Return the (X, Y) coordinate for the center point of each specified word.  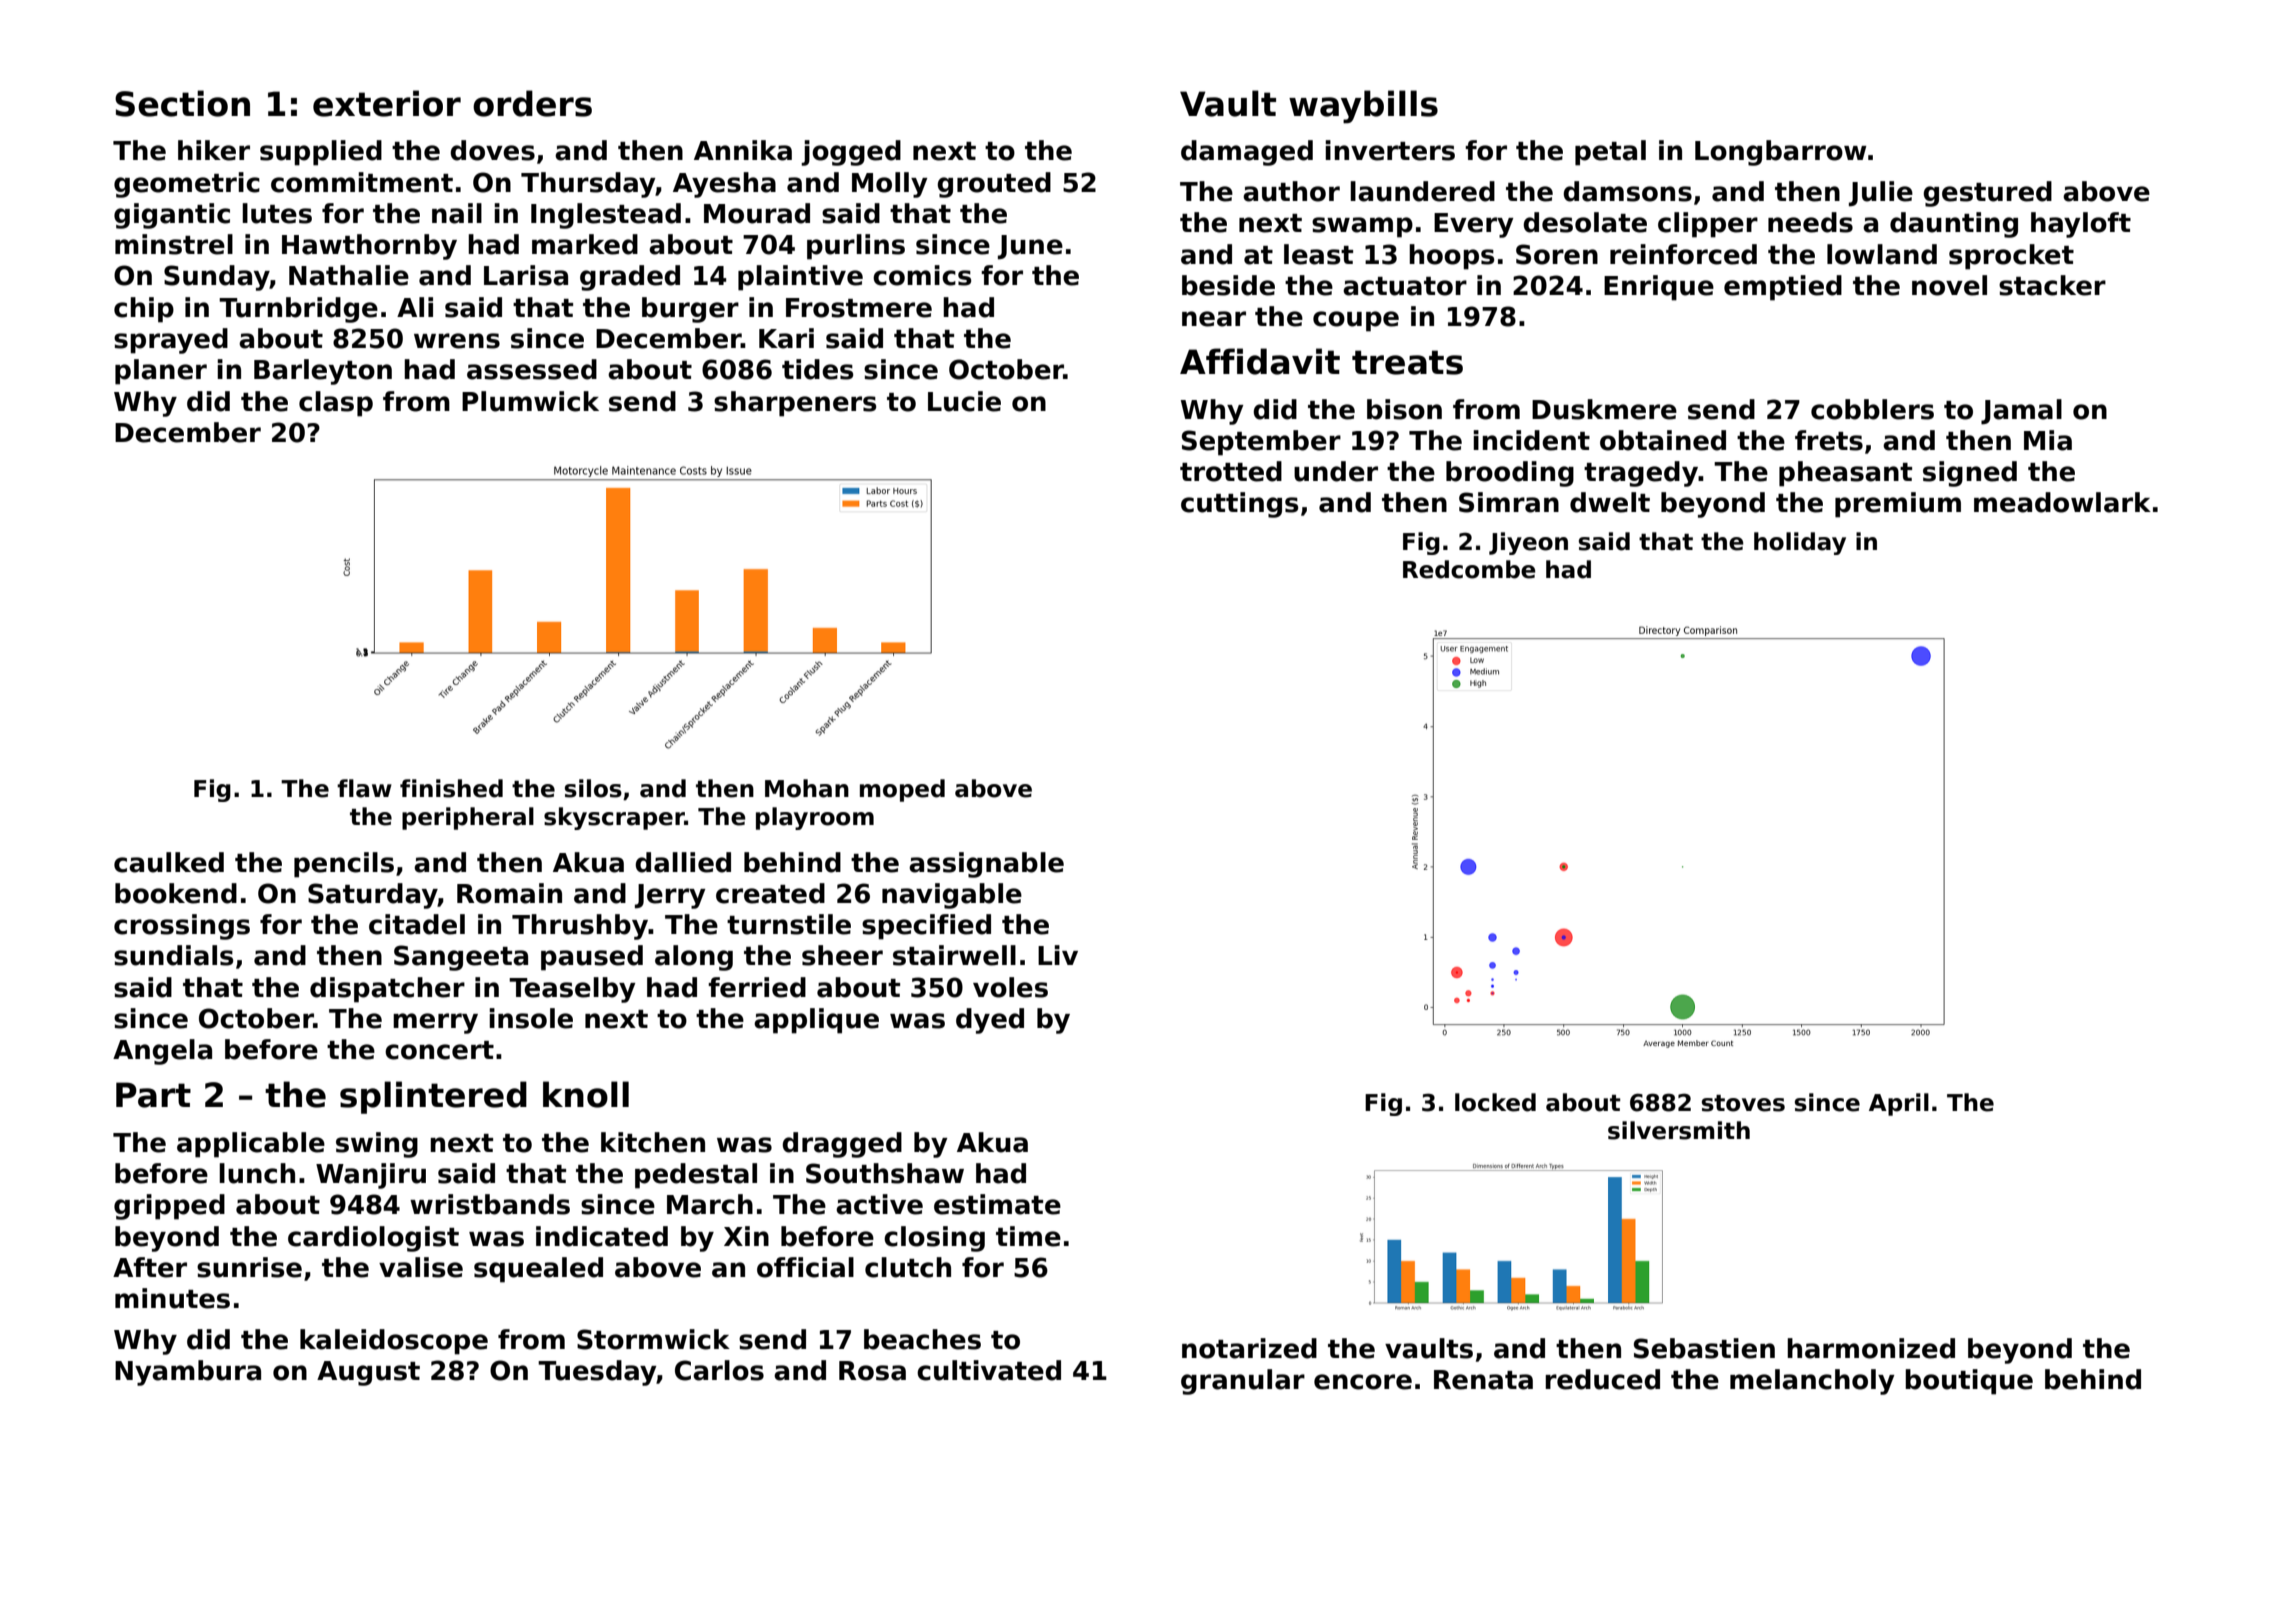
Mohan (807, 788)
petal (1610, 153)
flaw (364, 788)
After (150, 1267)
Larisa (526, 275)
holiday (1800, 543)
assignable (986, 865)
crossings (182, 927)
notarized (1249, 1348)
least (1318, 254)
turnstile (789, 924)
